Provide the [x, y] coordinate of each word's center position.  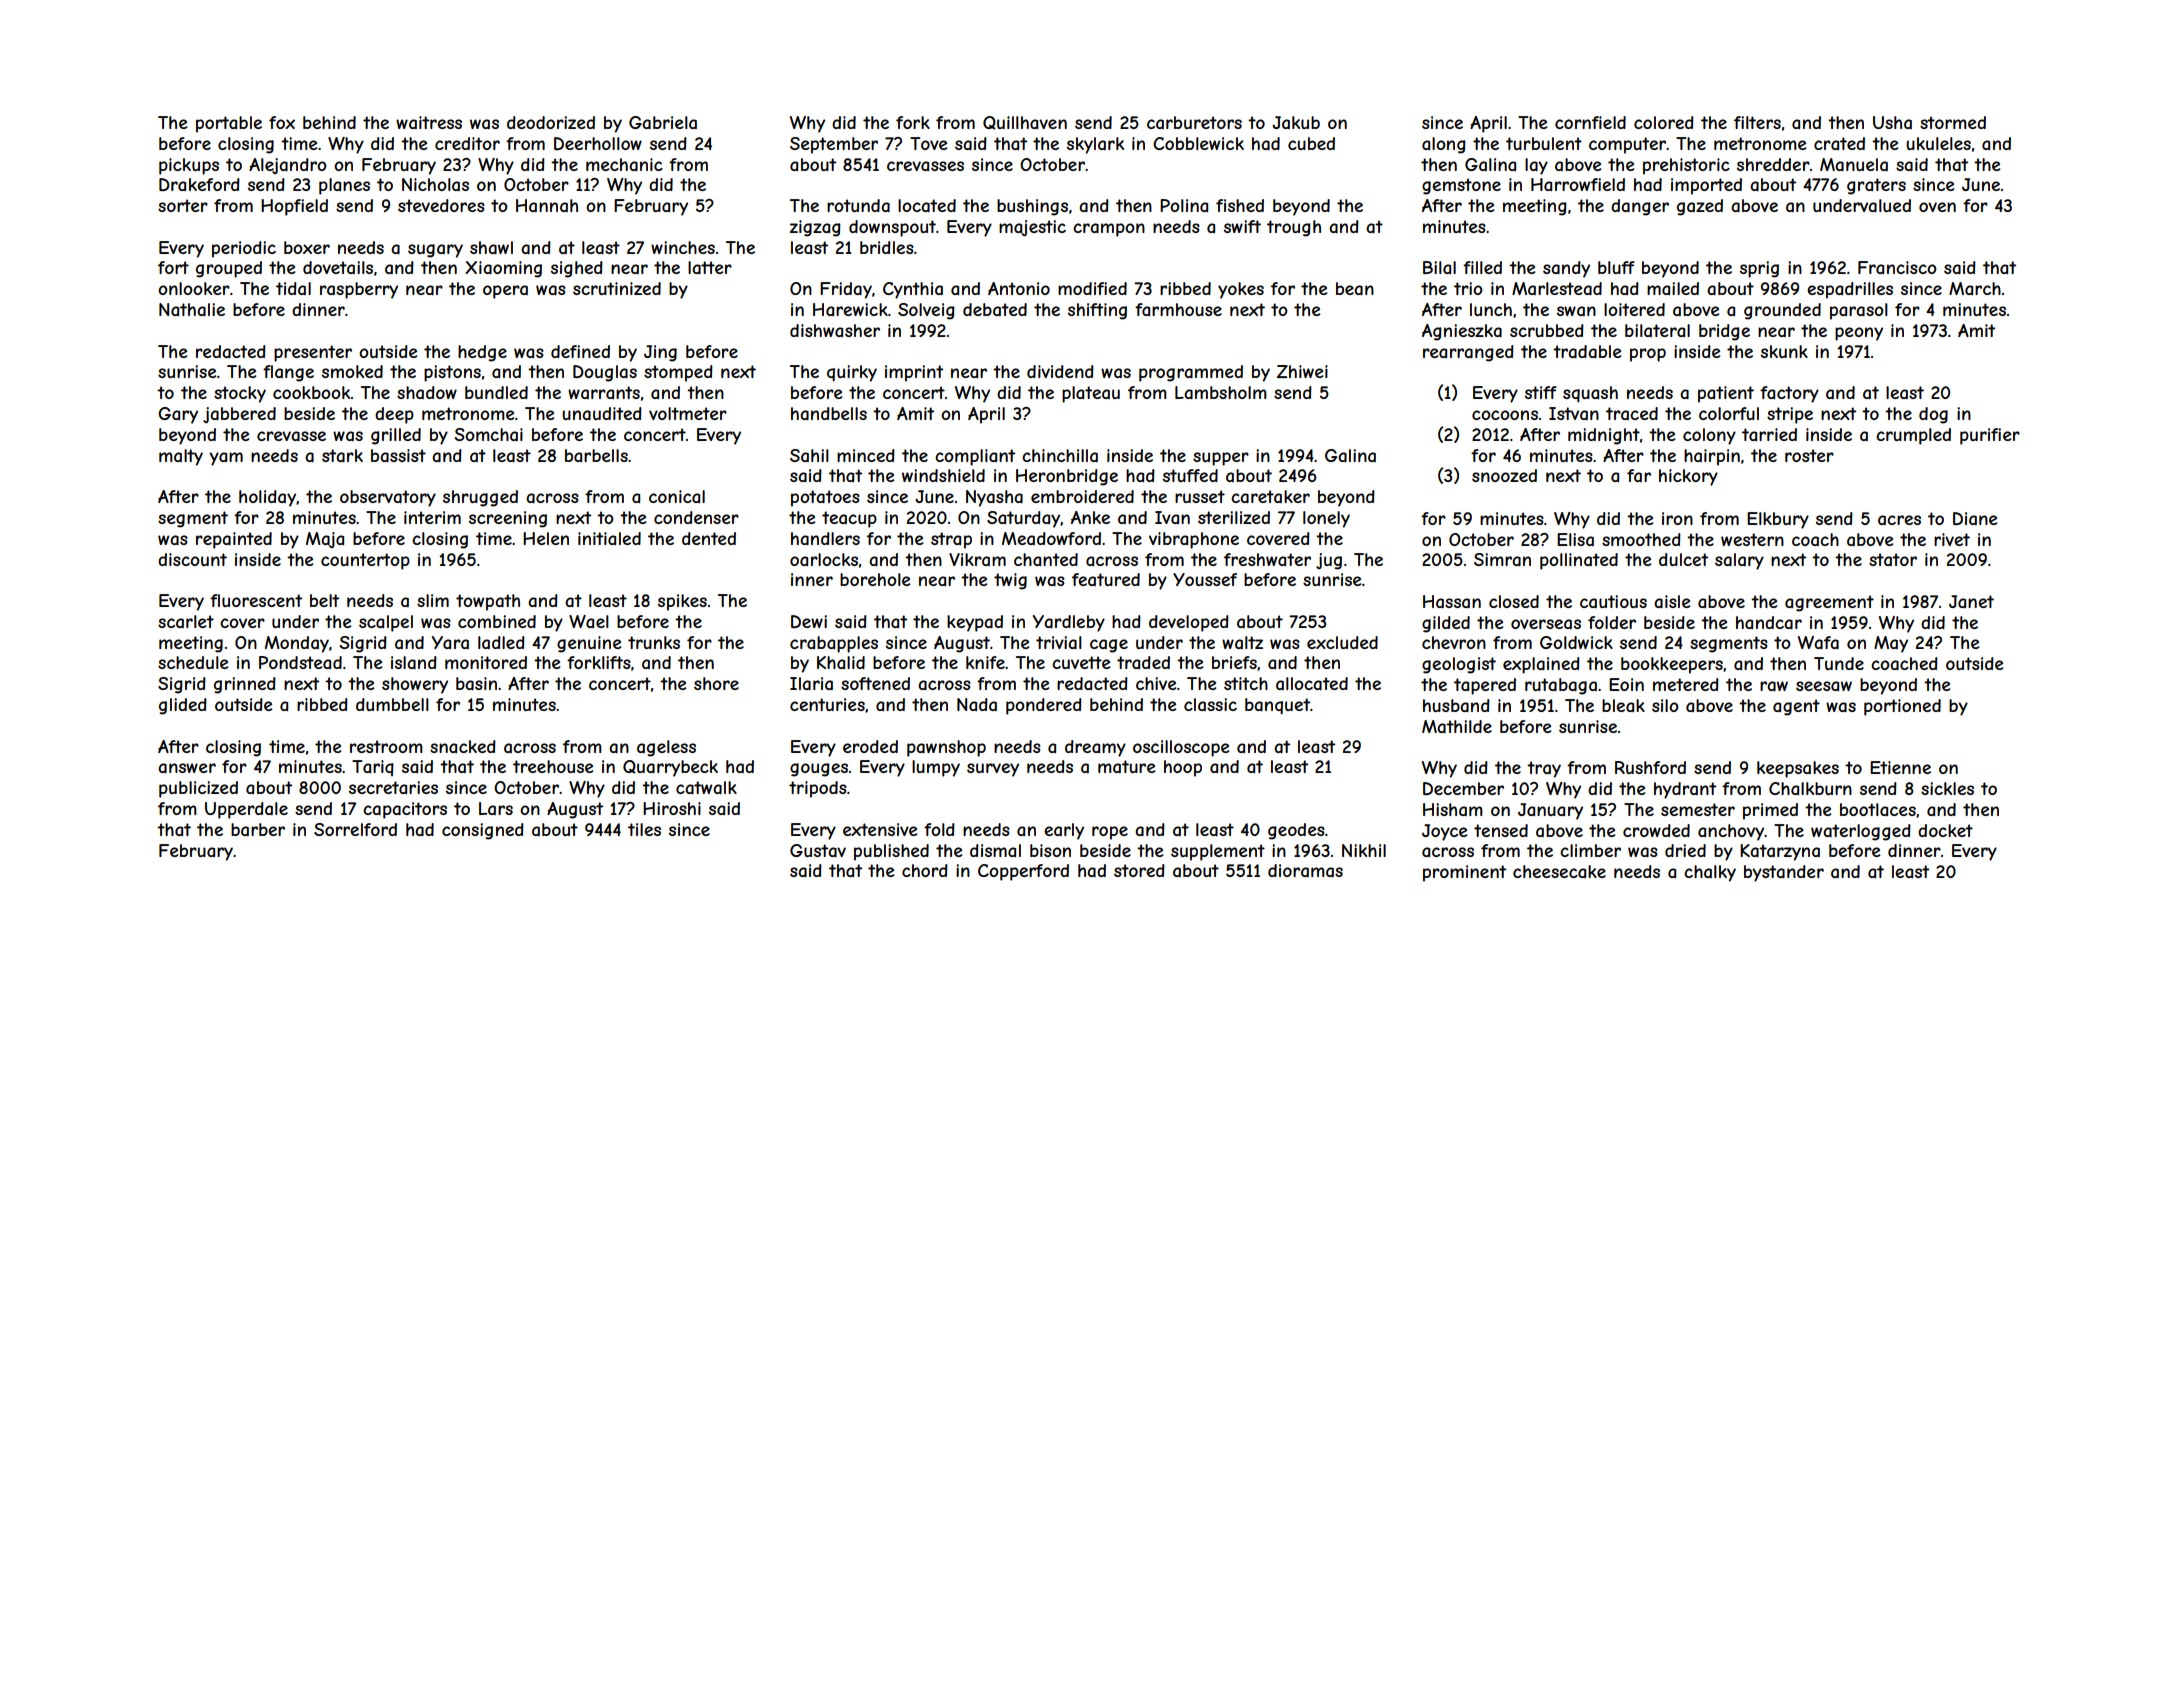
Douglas [605, 373]
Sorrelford [355, 829]
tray [1544, 769]
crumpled [1913, 436]
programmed [1191, 373]
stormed [1953, 122]
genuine [589, 644]
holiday [267, 498]
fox [282, 122]
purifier [1990, 436]
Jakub [1296, 122]
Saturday [1024, 519]
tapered [1485, 686]
